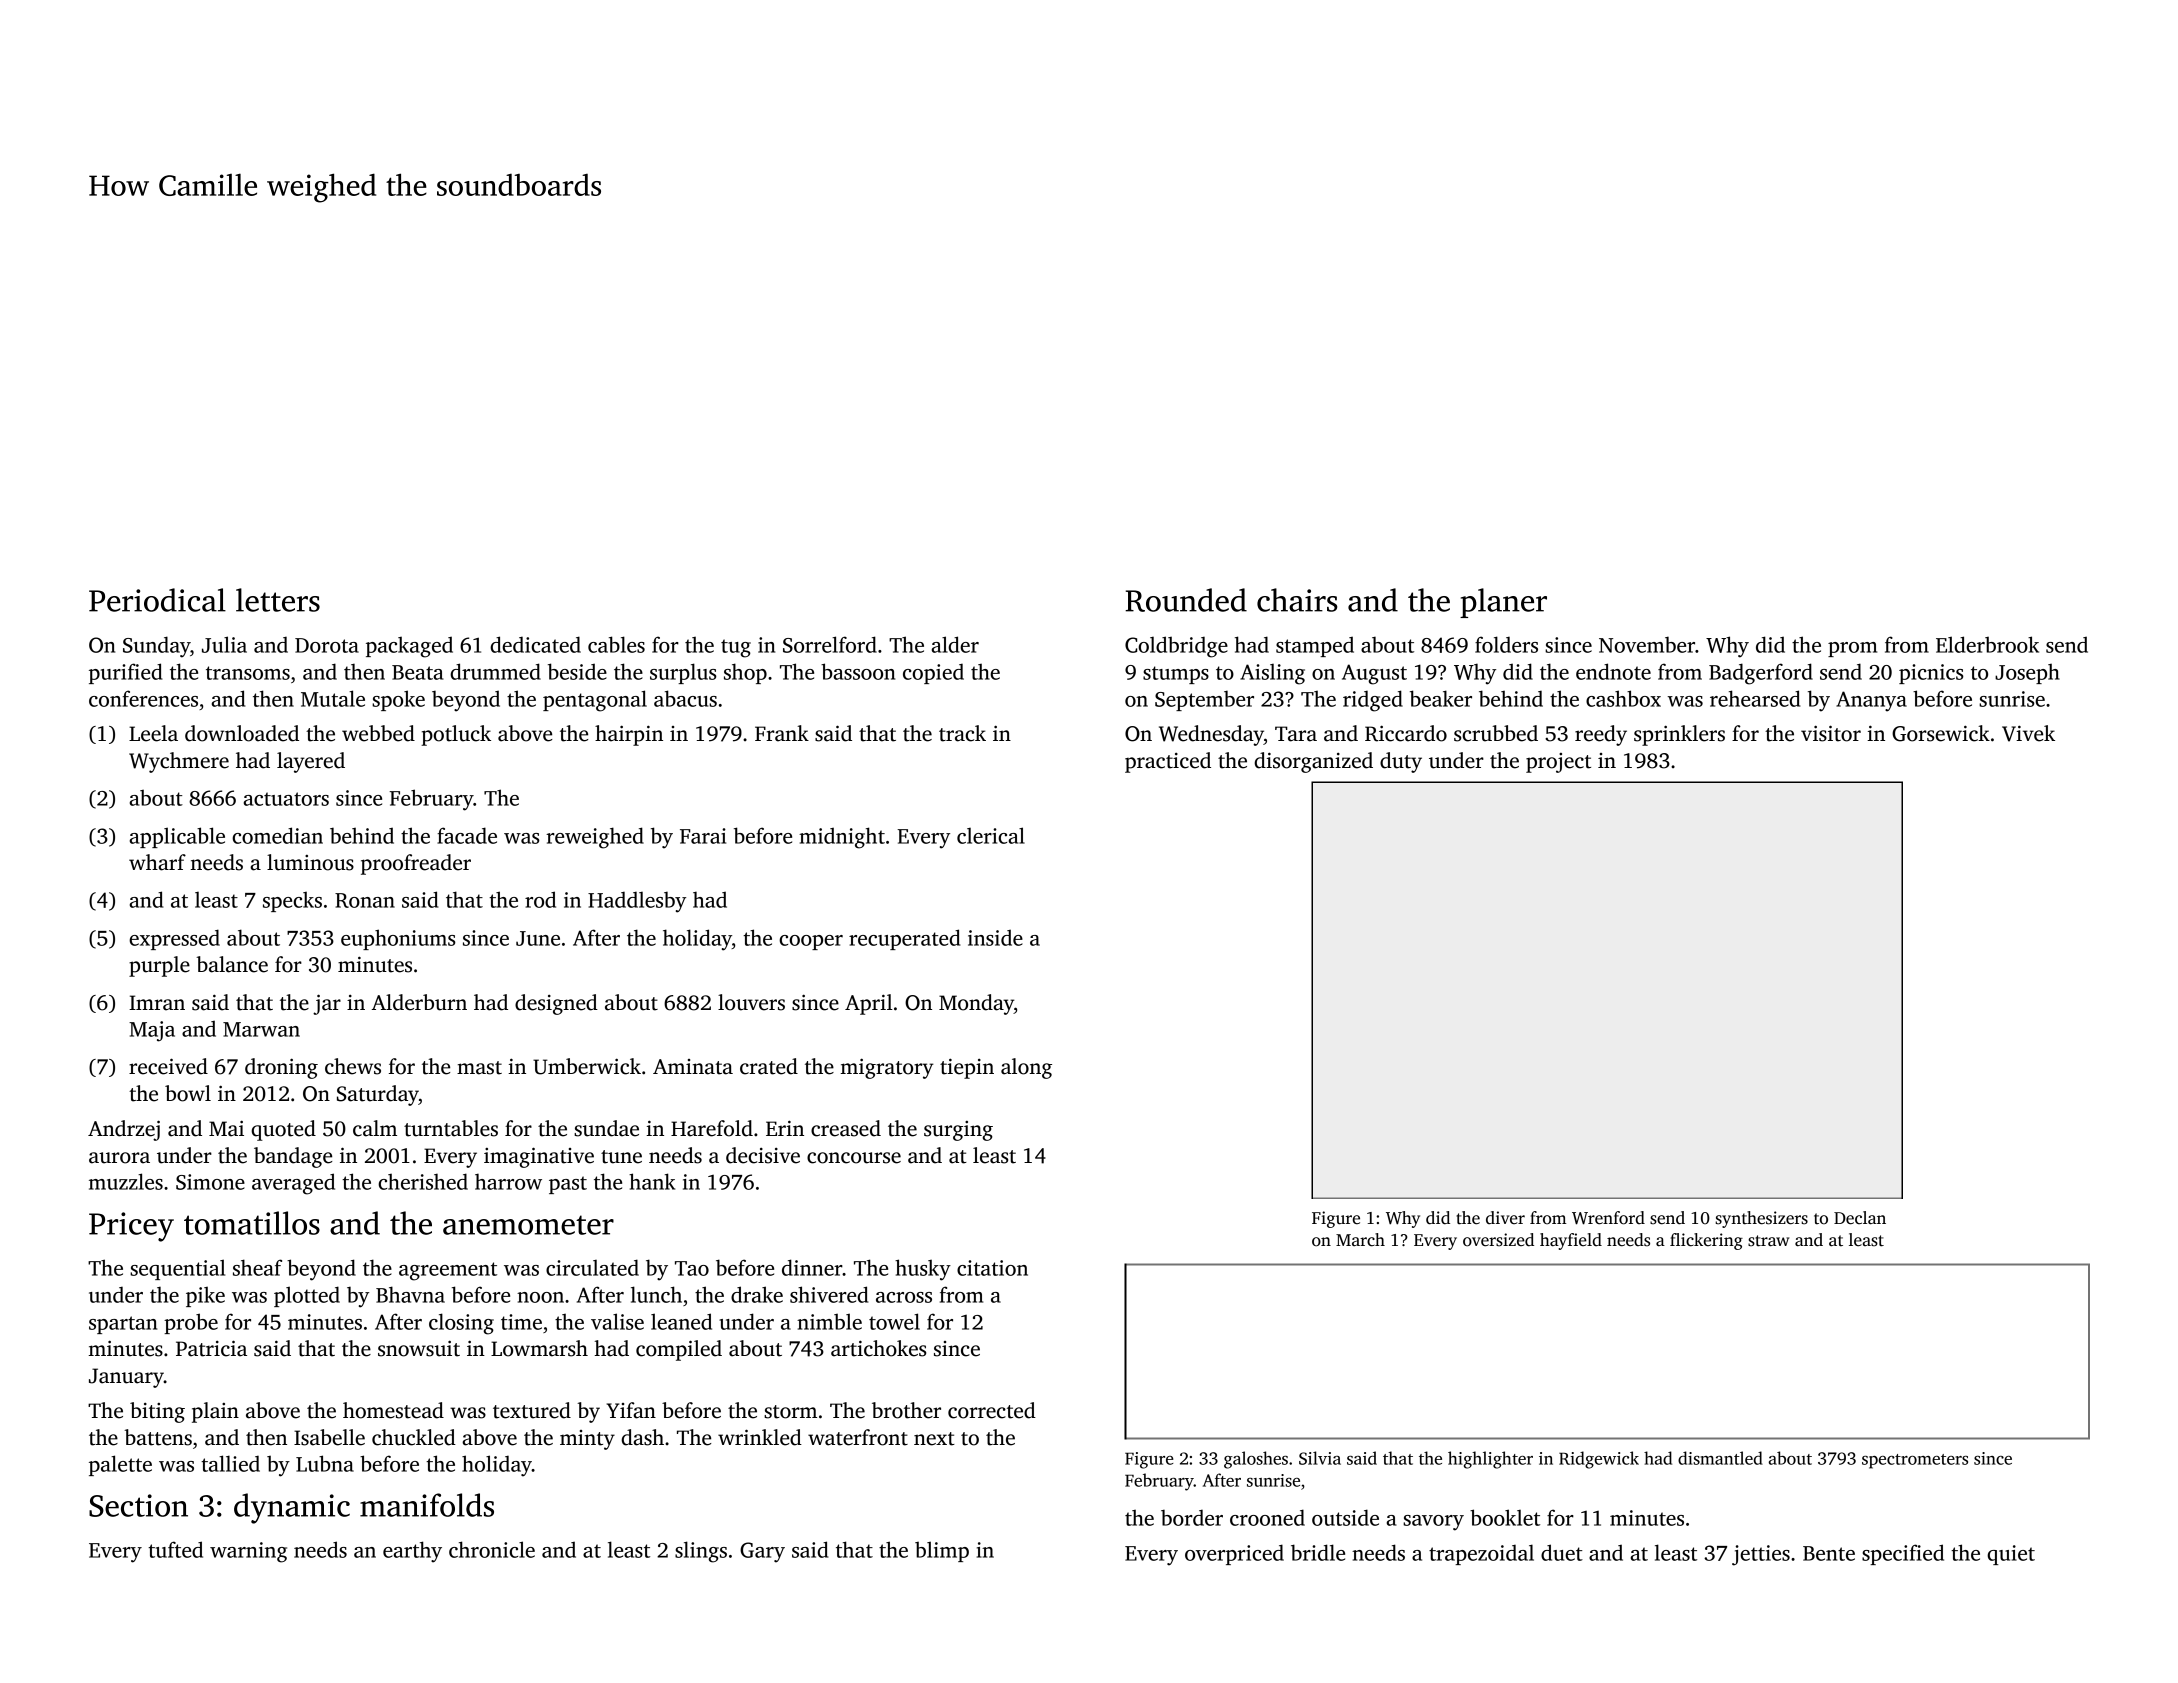  What do you see at coordinates (1503, 603) in the document?
I see `planer` at bounding box center [1503, 603].
